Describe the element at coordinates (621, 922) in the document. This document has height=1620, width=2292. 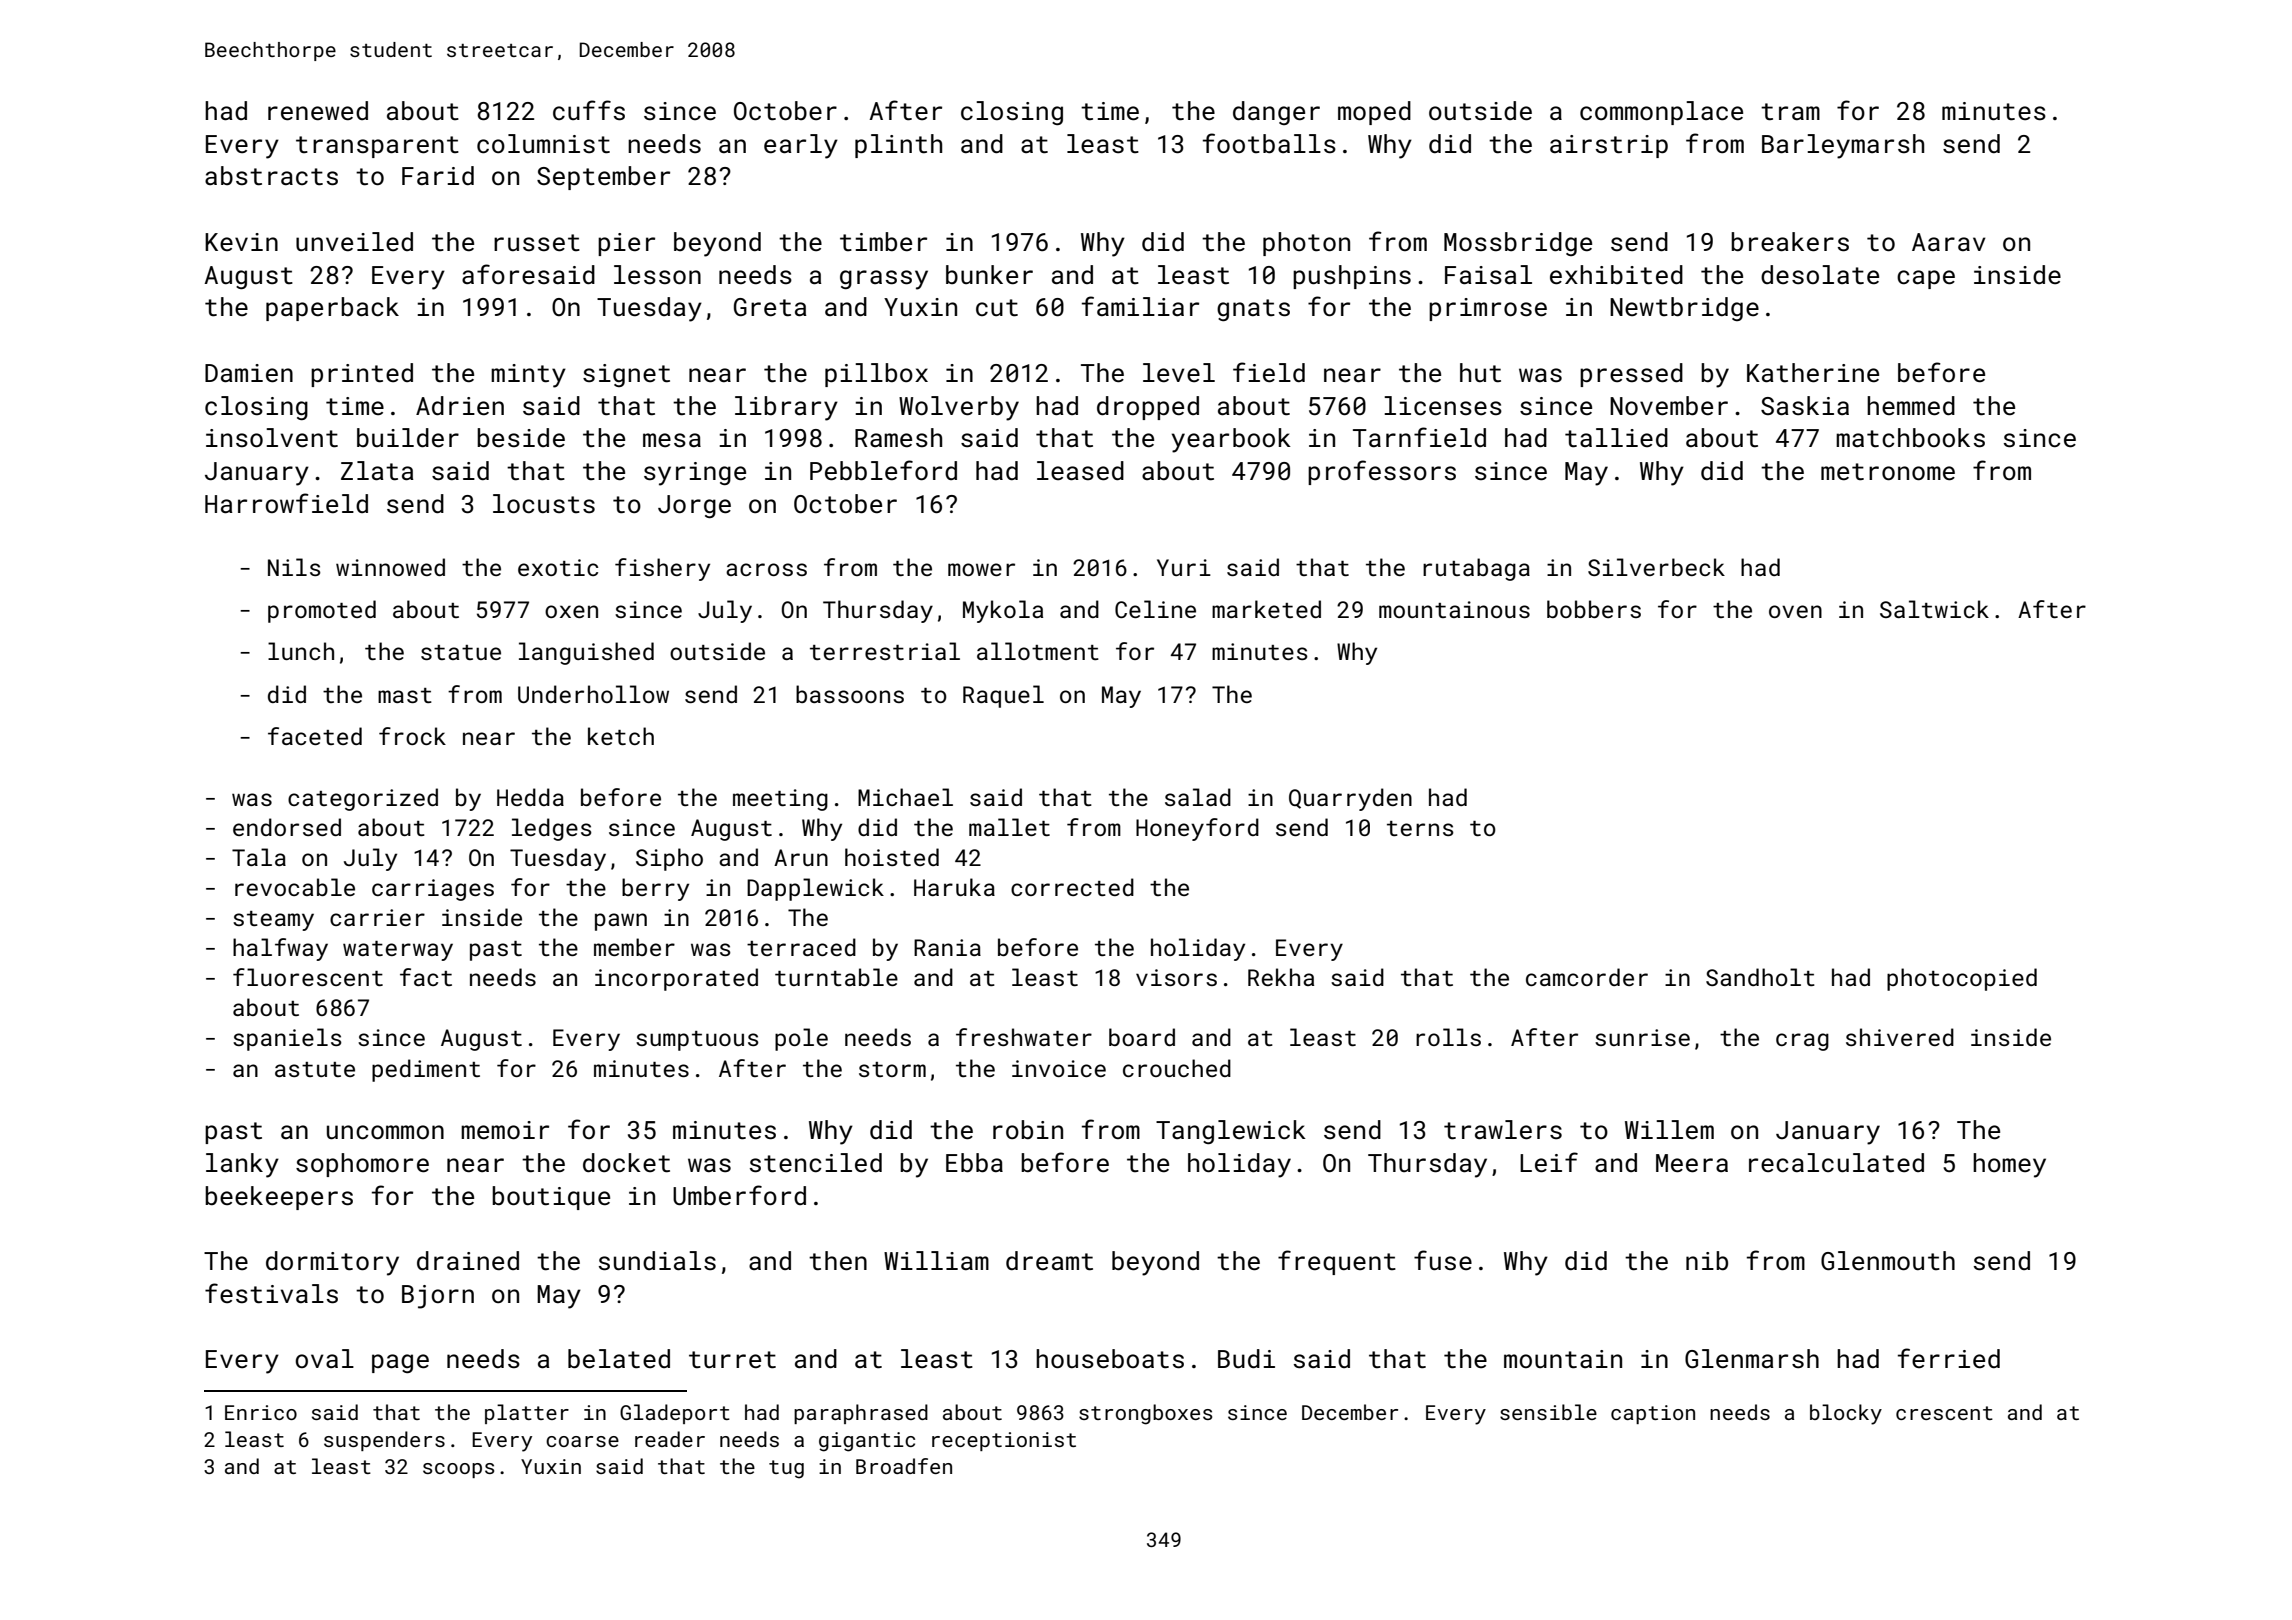
I see `pawn` at that location.
